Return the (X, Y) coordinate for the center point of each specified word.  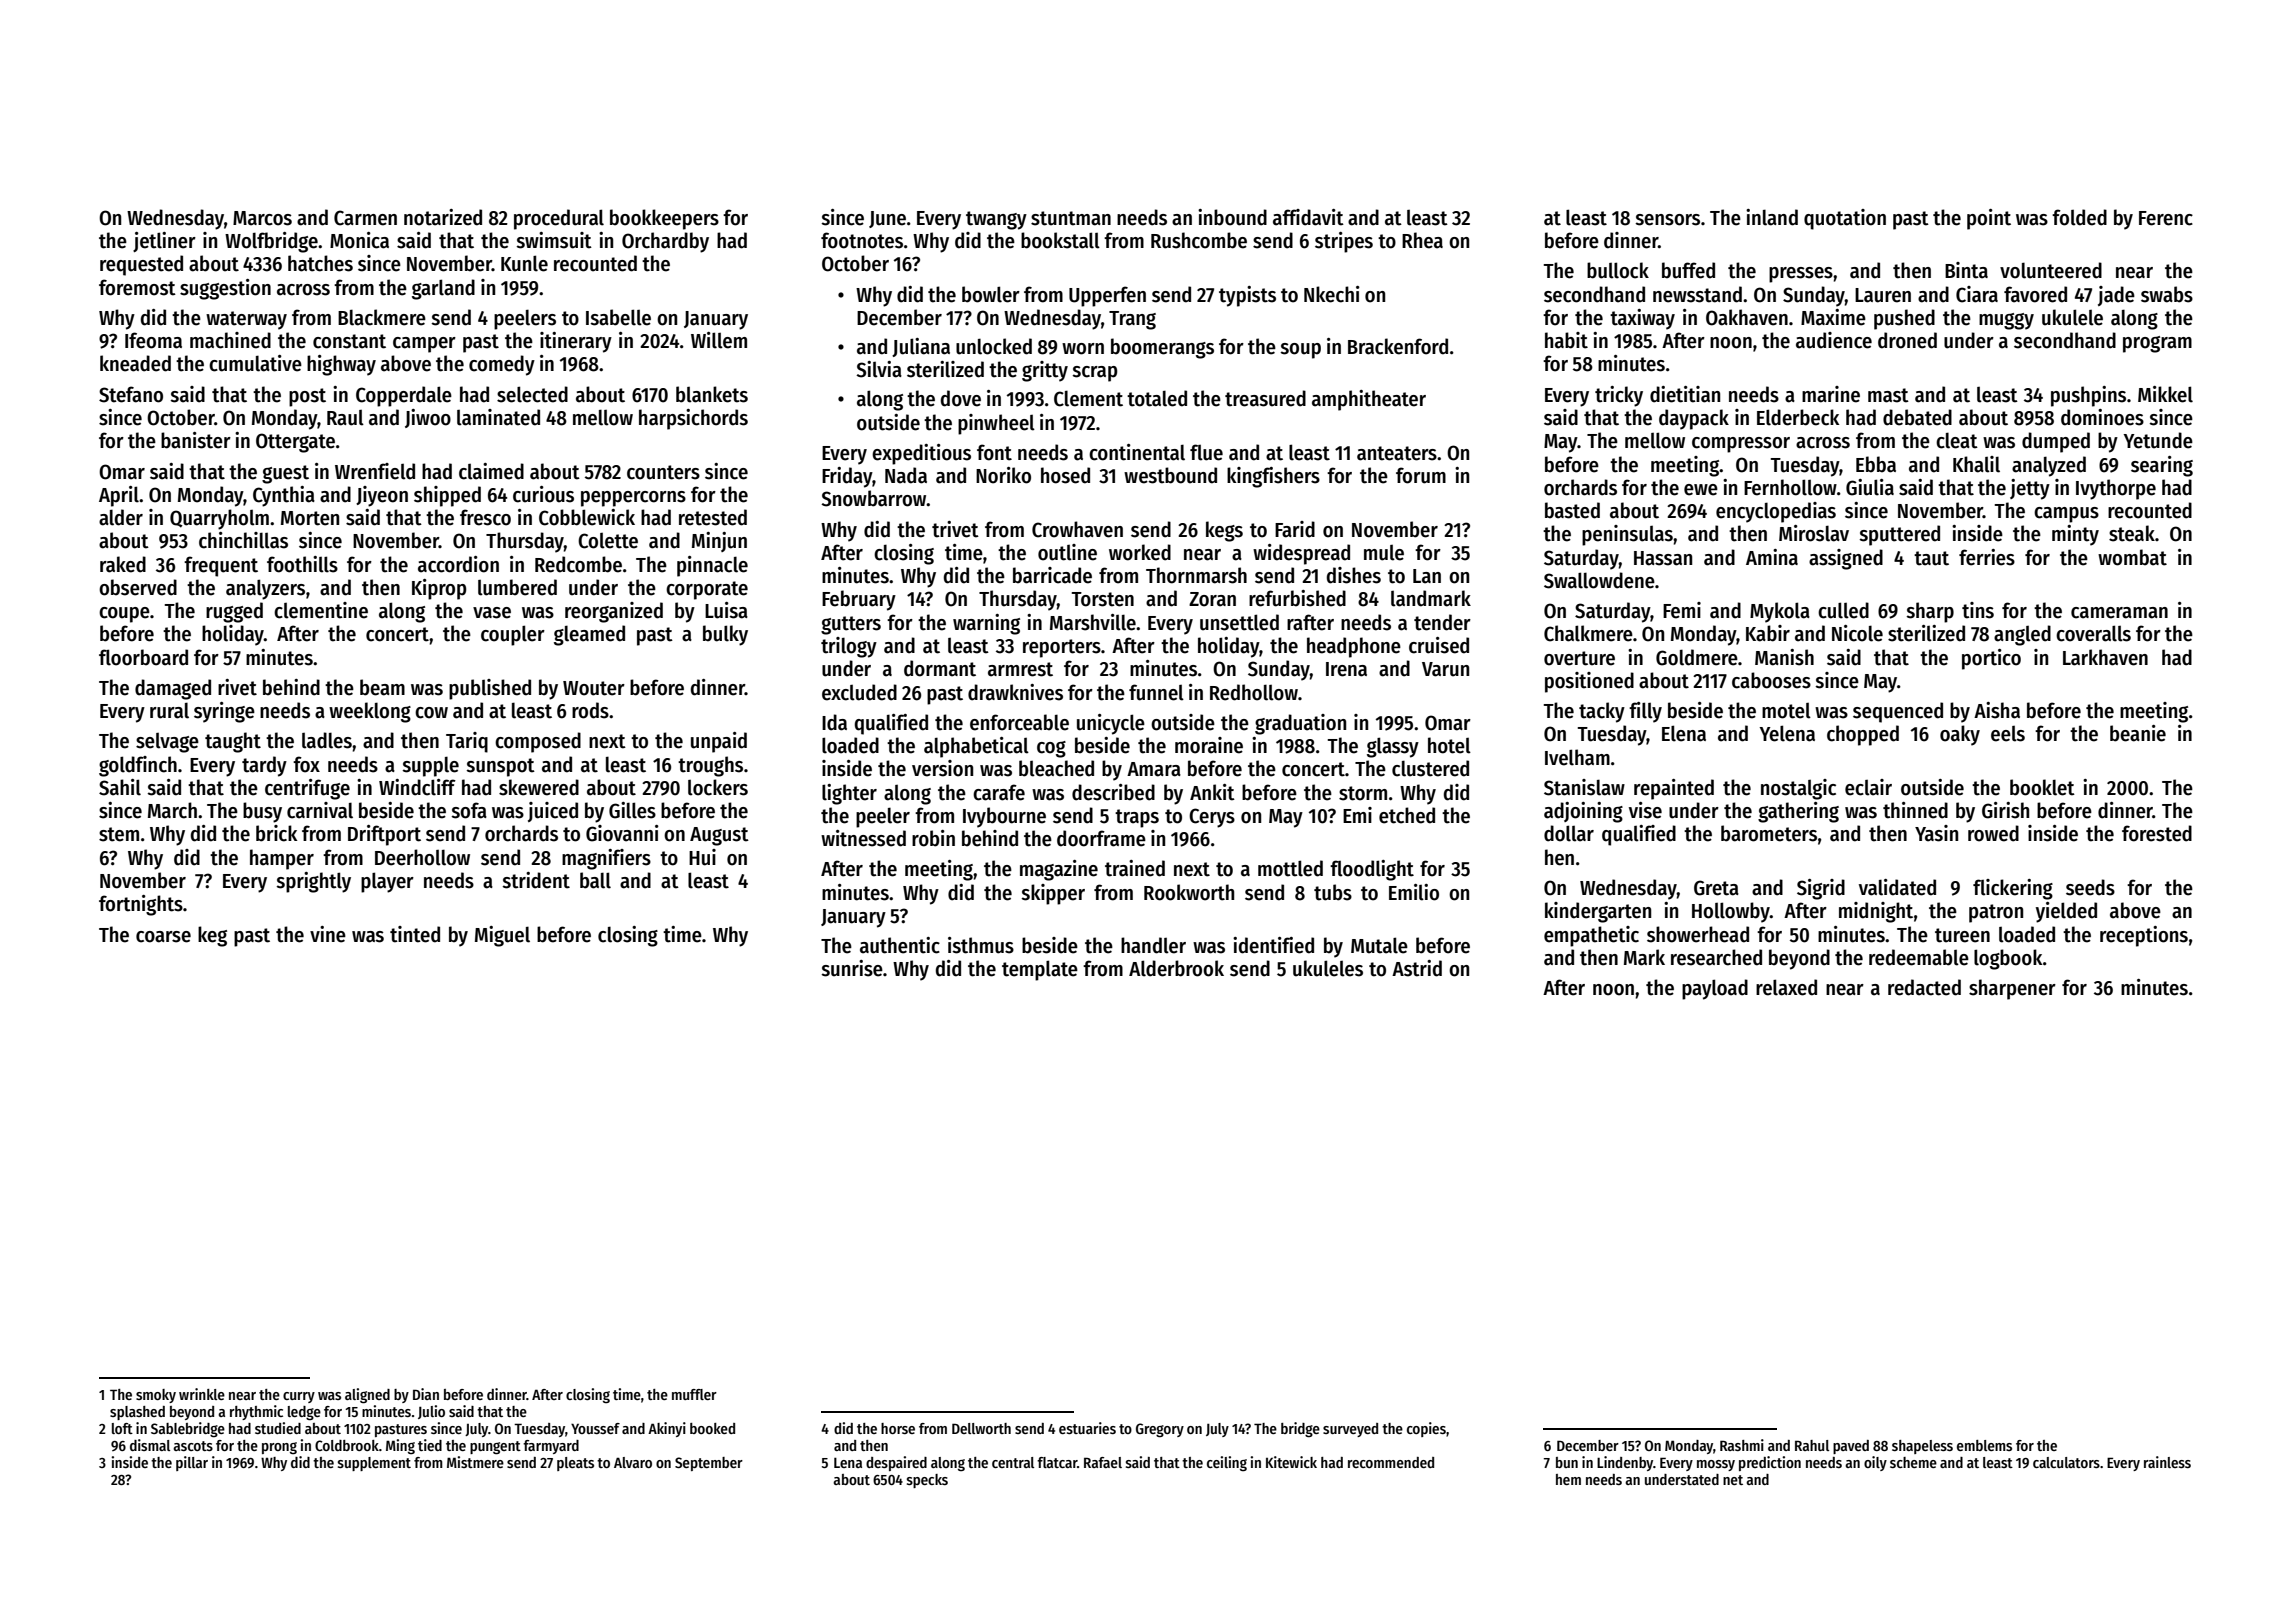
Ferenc (2166, 218)
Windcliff (417, 787)
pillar (192, 1463)
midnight (1876, 912)
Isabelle (618, 317)
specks (927, 1481)
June (887, 219)
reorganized (614, 612)
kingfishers (1273, 477)
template (1040, 970)
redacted (1924, 987)
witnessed (863, 838)
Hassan (1663, 558)
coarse (163, 937)
